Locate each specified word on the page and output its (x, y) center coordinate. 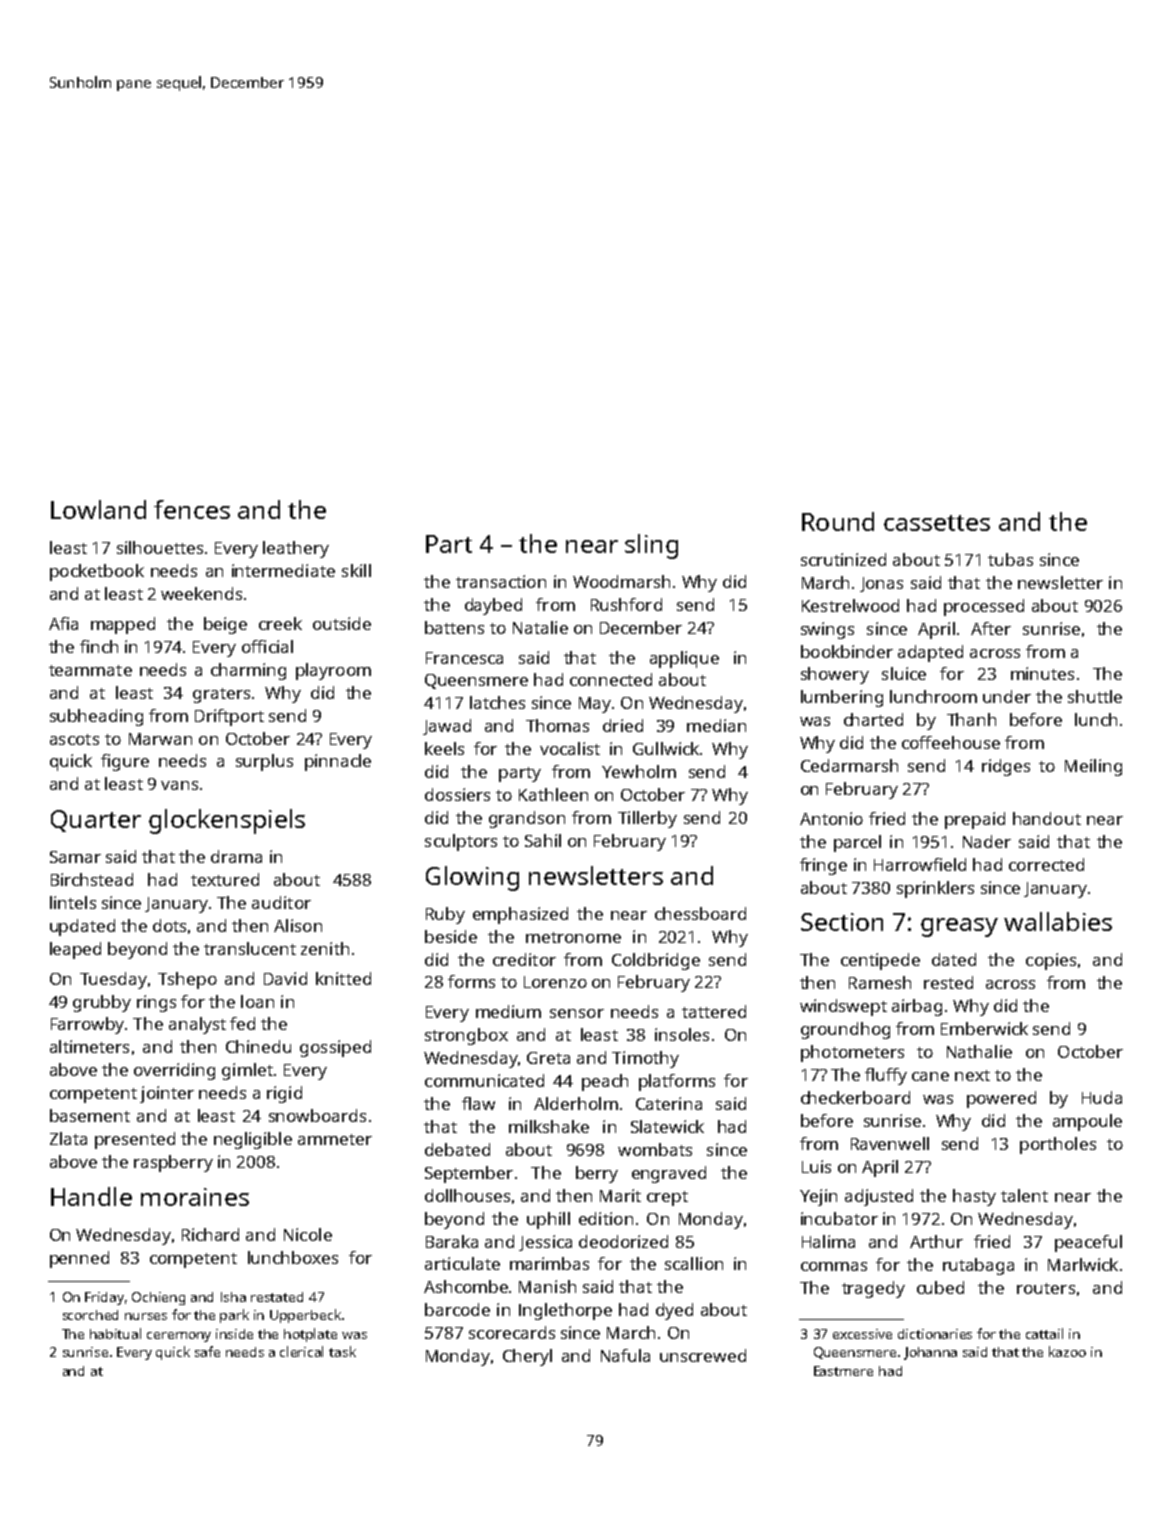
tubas (1010, 559)
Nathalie (979, 1051)
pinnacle (338, 762)
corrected (1046, 864)
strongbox (466, 1036)
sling (651, 546)
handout (1047, 818)
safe (207, 1351)
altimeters (89, 1046)
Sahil (543, 840)
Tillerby (647, 819)
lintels (73, 902)
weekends (201, 593)
